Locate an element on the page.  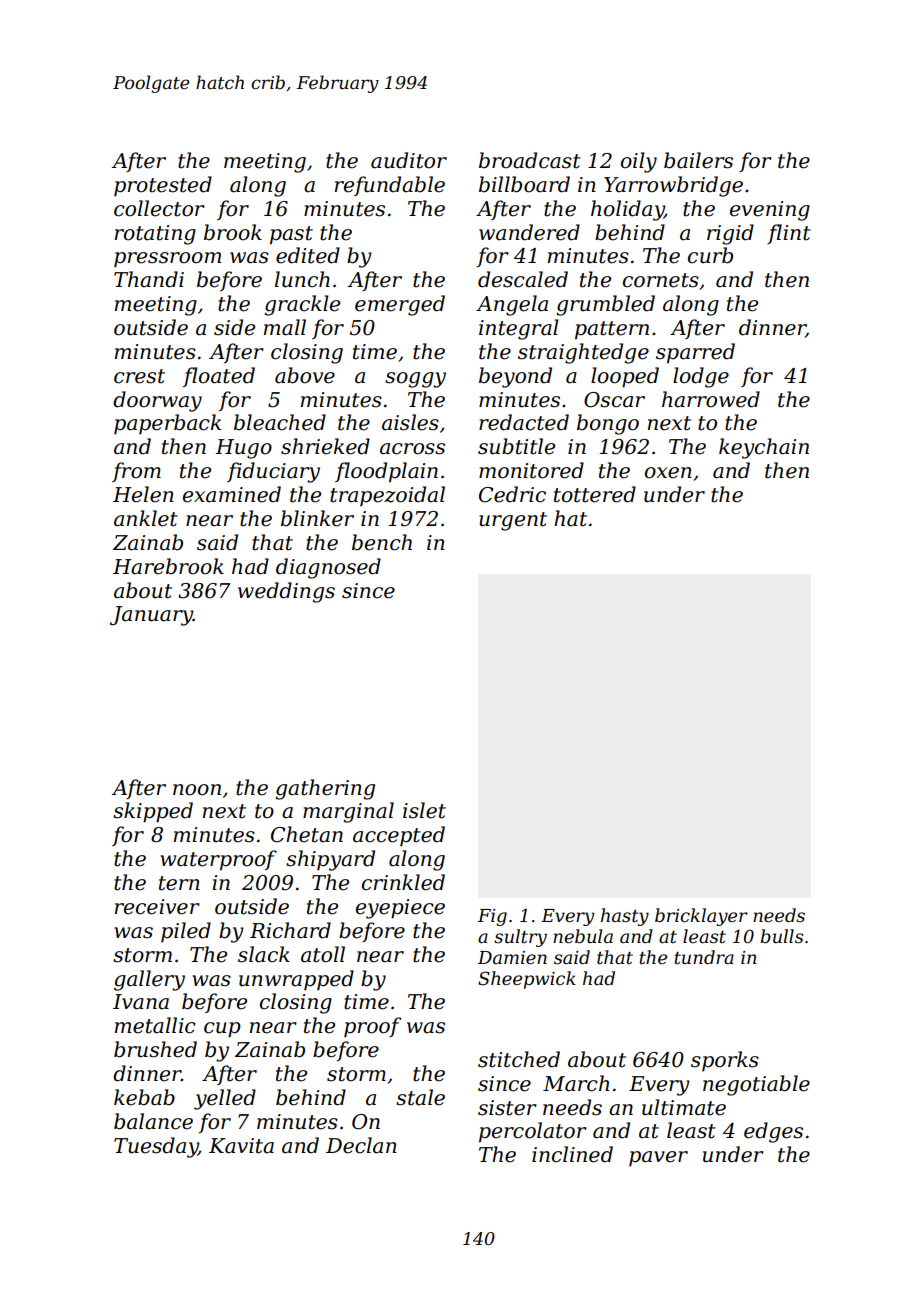
gathering is located at coordinates (325, 789).
